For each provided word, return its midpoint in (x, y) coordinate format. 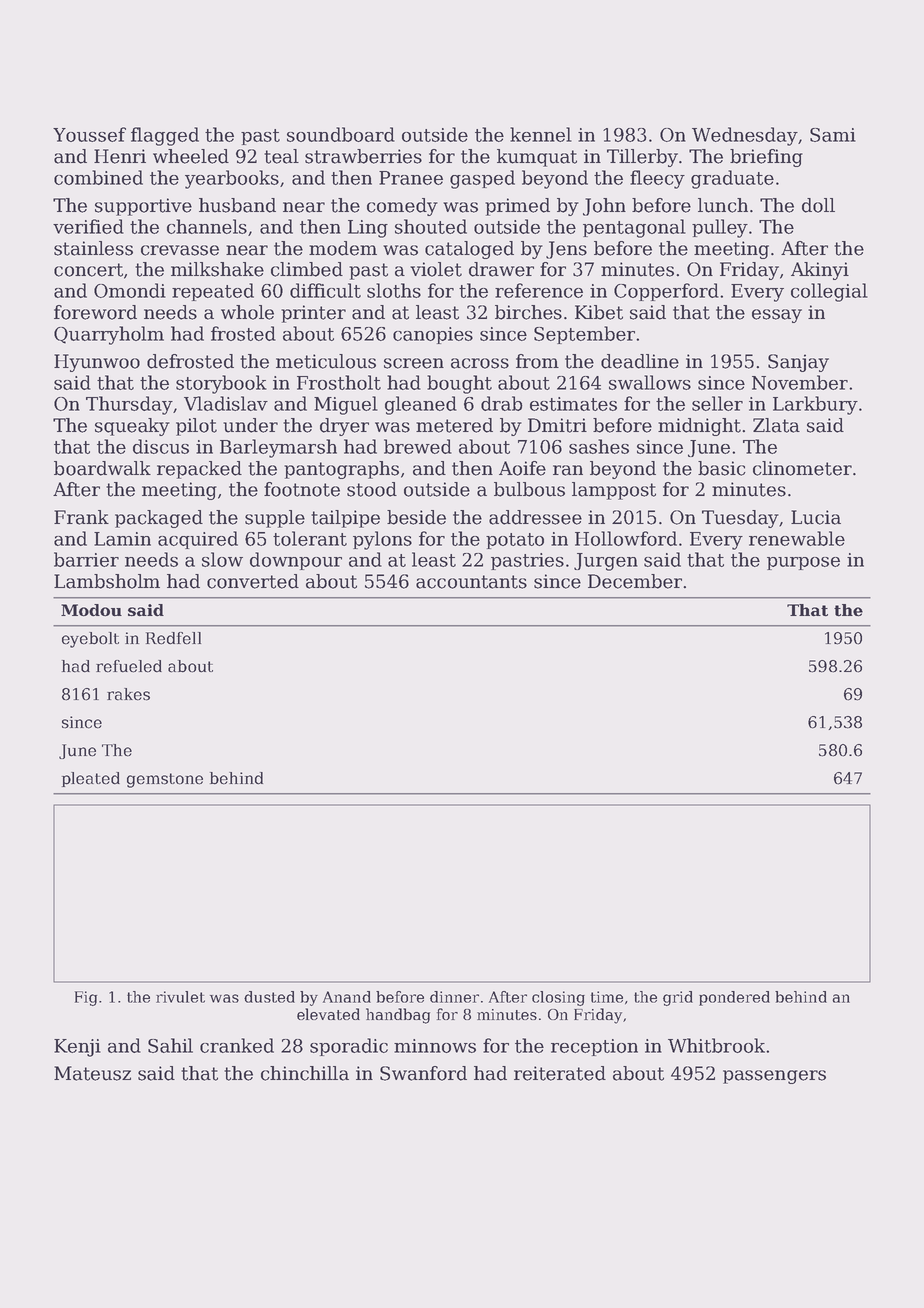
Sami (833, 135)
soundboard (341, 134)
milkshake (217, 269)
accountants (471, 582)
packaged (159, 519)
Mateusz (92, 1073)
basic (722, 468)
